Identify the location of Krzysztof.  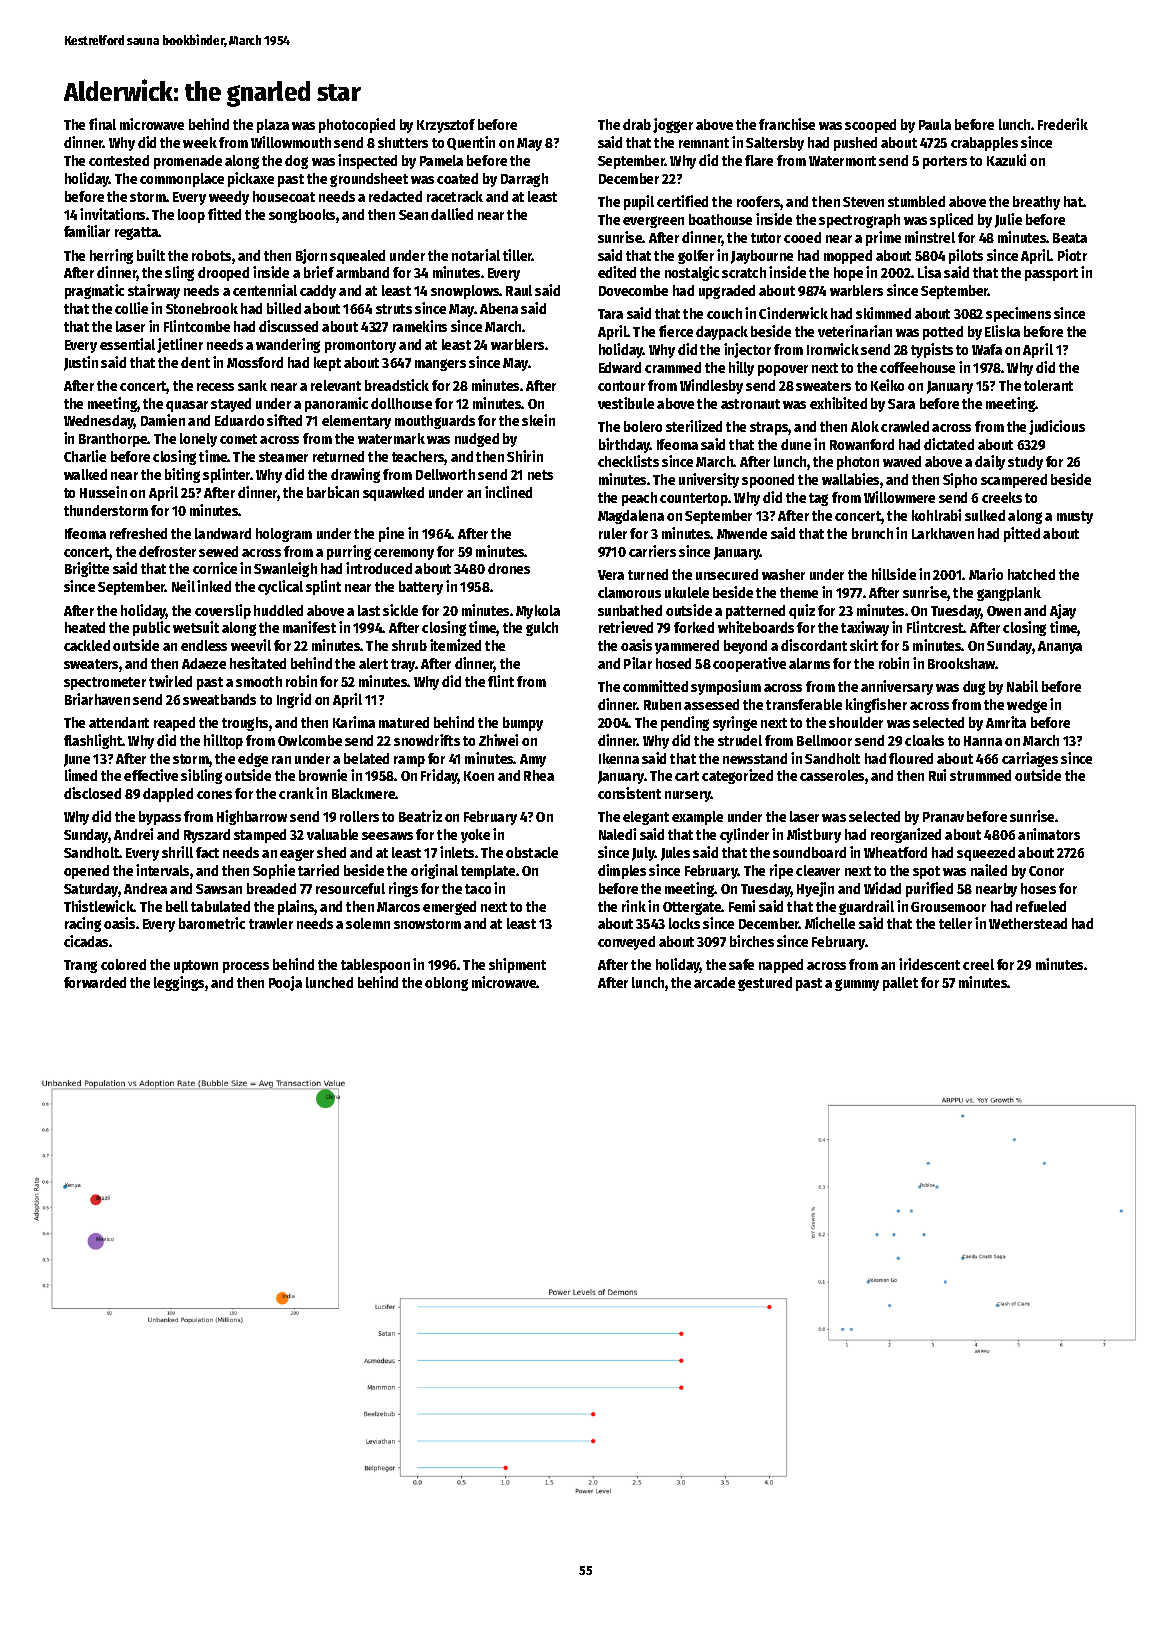
(446, 126).
